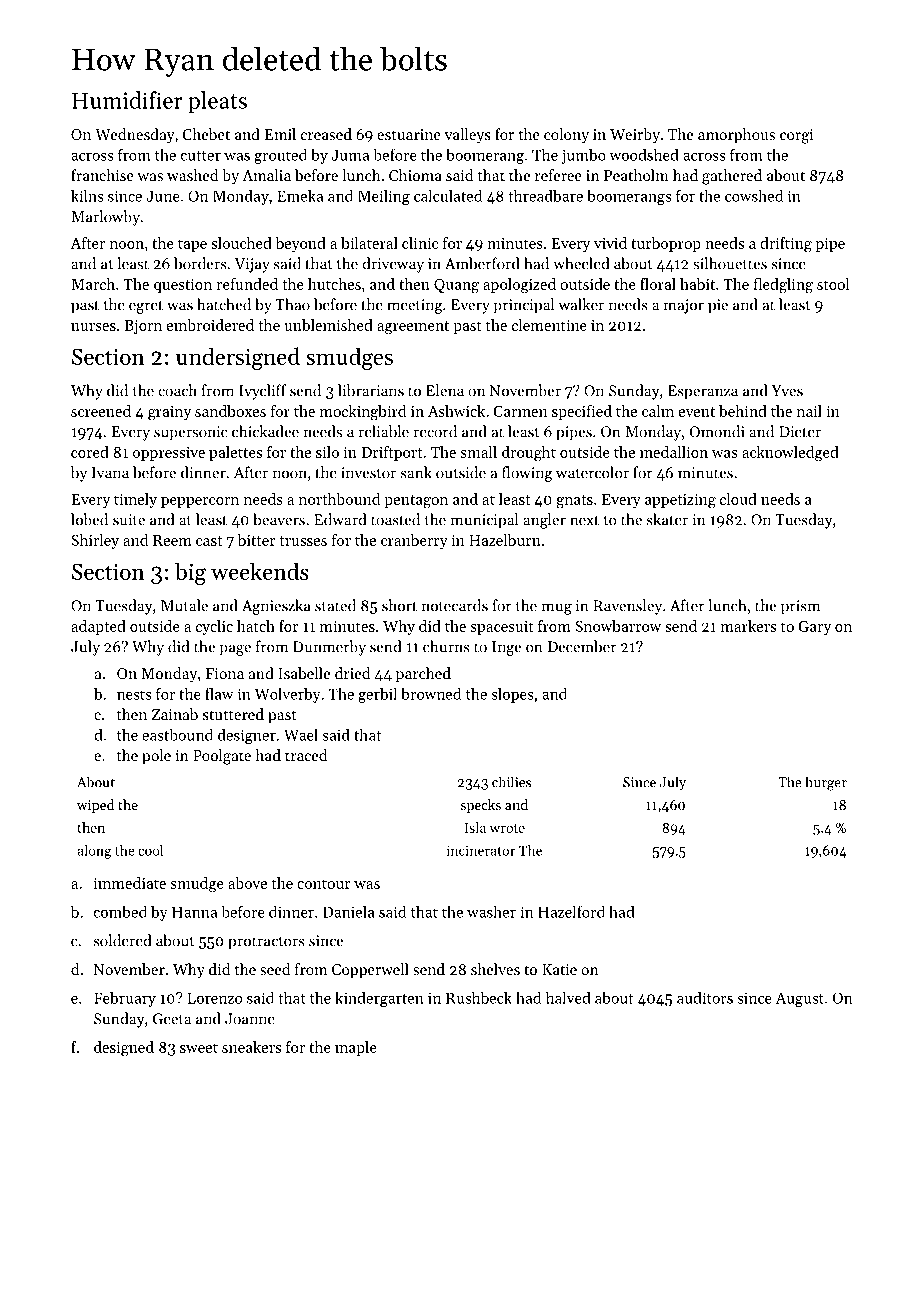 Image resolution: width=924 pixels, height=1308 pixels. Describe the element at coordinates (279, 519) in the screenshot. I see `beavers` at that location.
